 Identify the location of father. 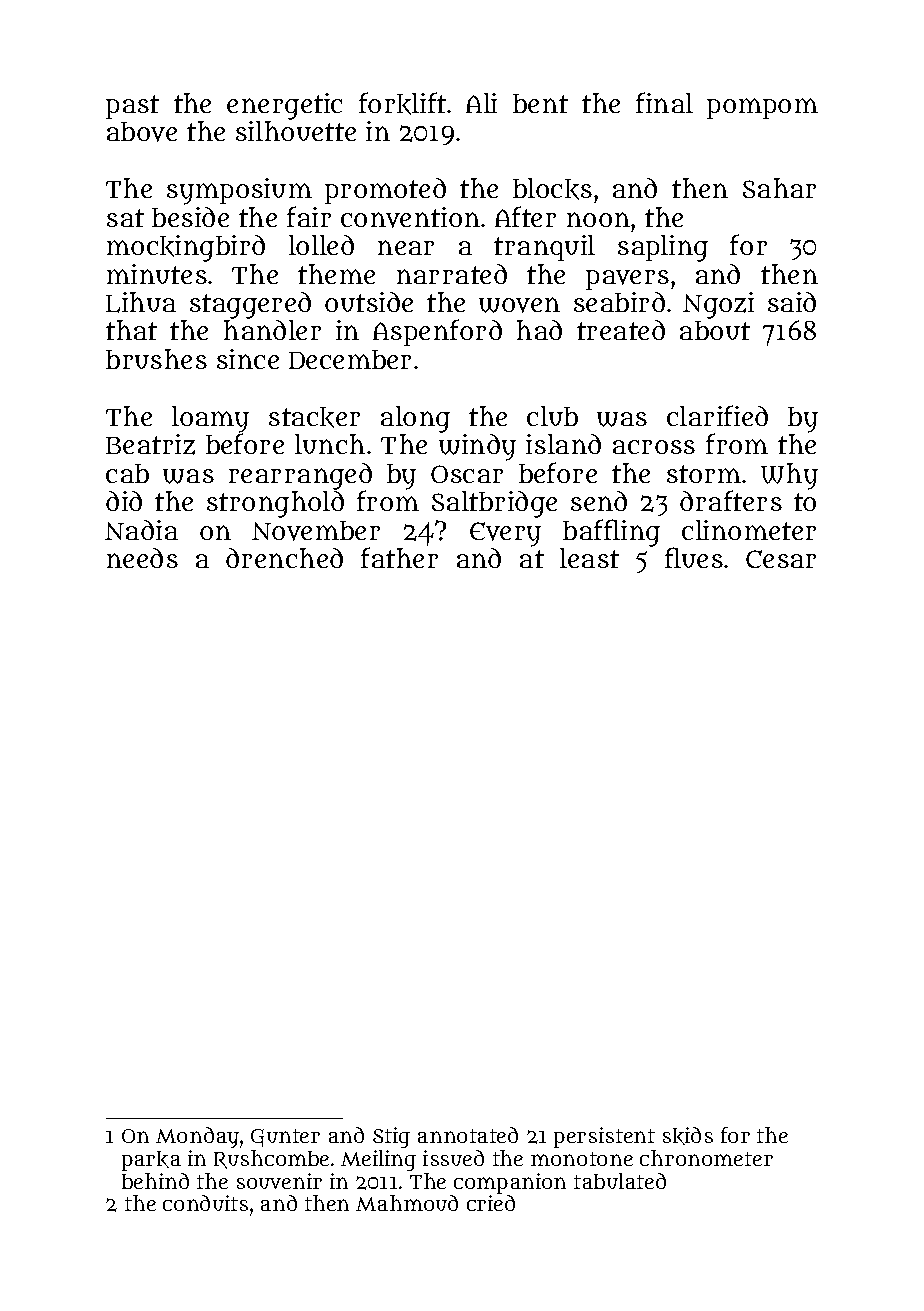
(399, 557).
